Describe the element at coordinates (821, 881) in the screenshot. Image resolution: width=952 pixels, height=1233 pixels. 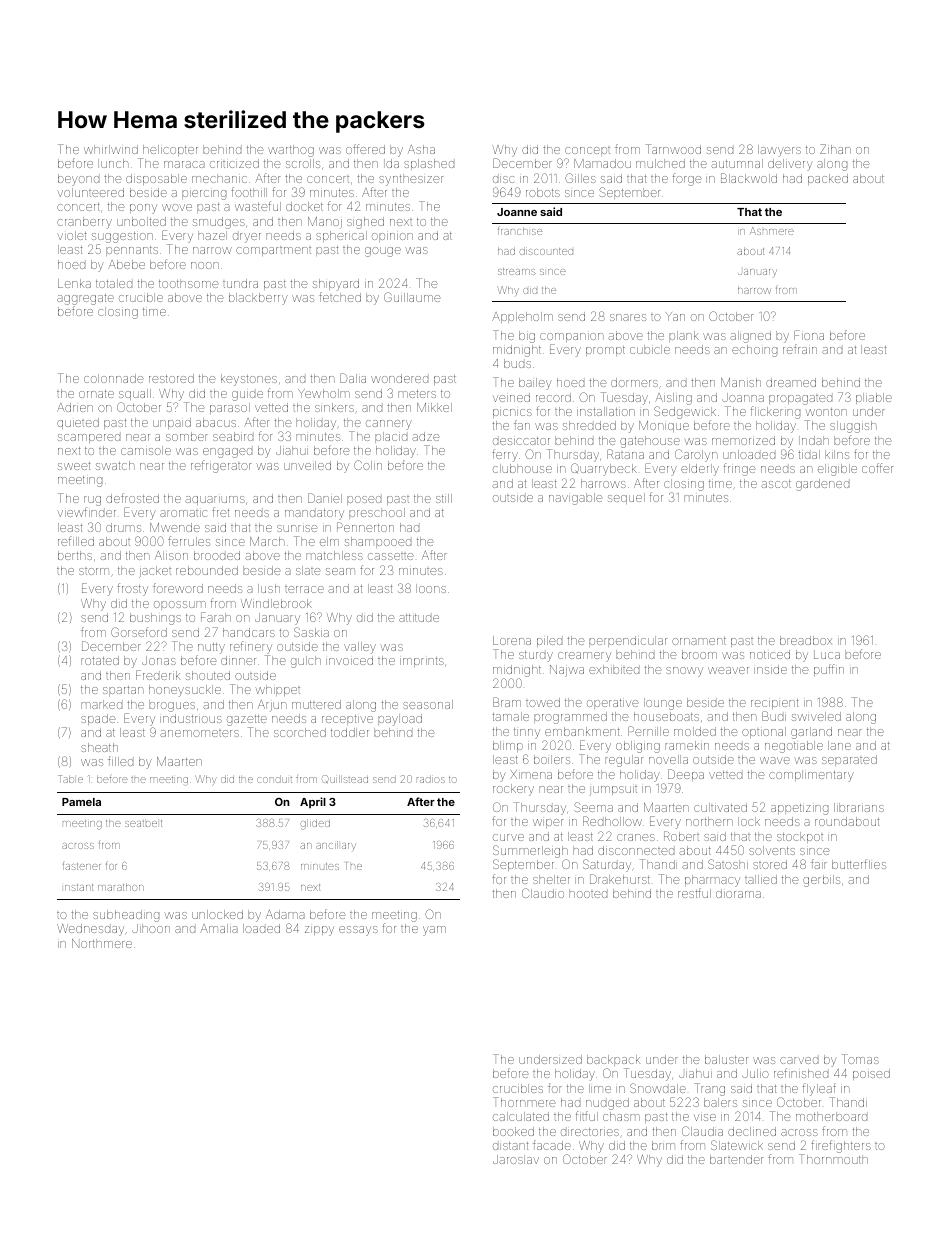
I see `gerbils` at that location.
